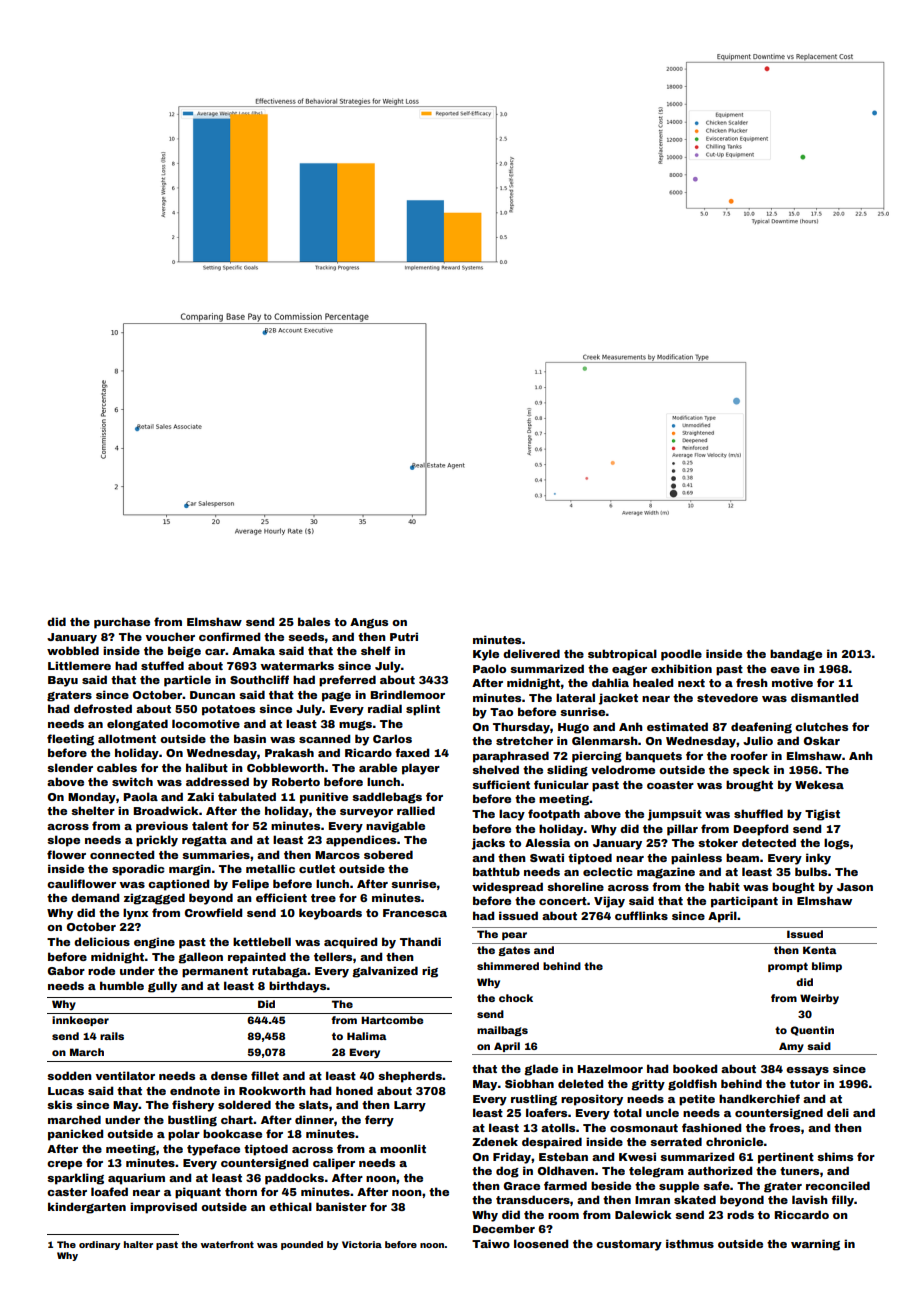 The width and height of the document is (924, 1308). What do you see at coordinates (529, 1083) in the document?
I see `Siobhan` at bounding box center [529, 1083].
